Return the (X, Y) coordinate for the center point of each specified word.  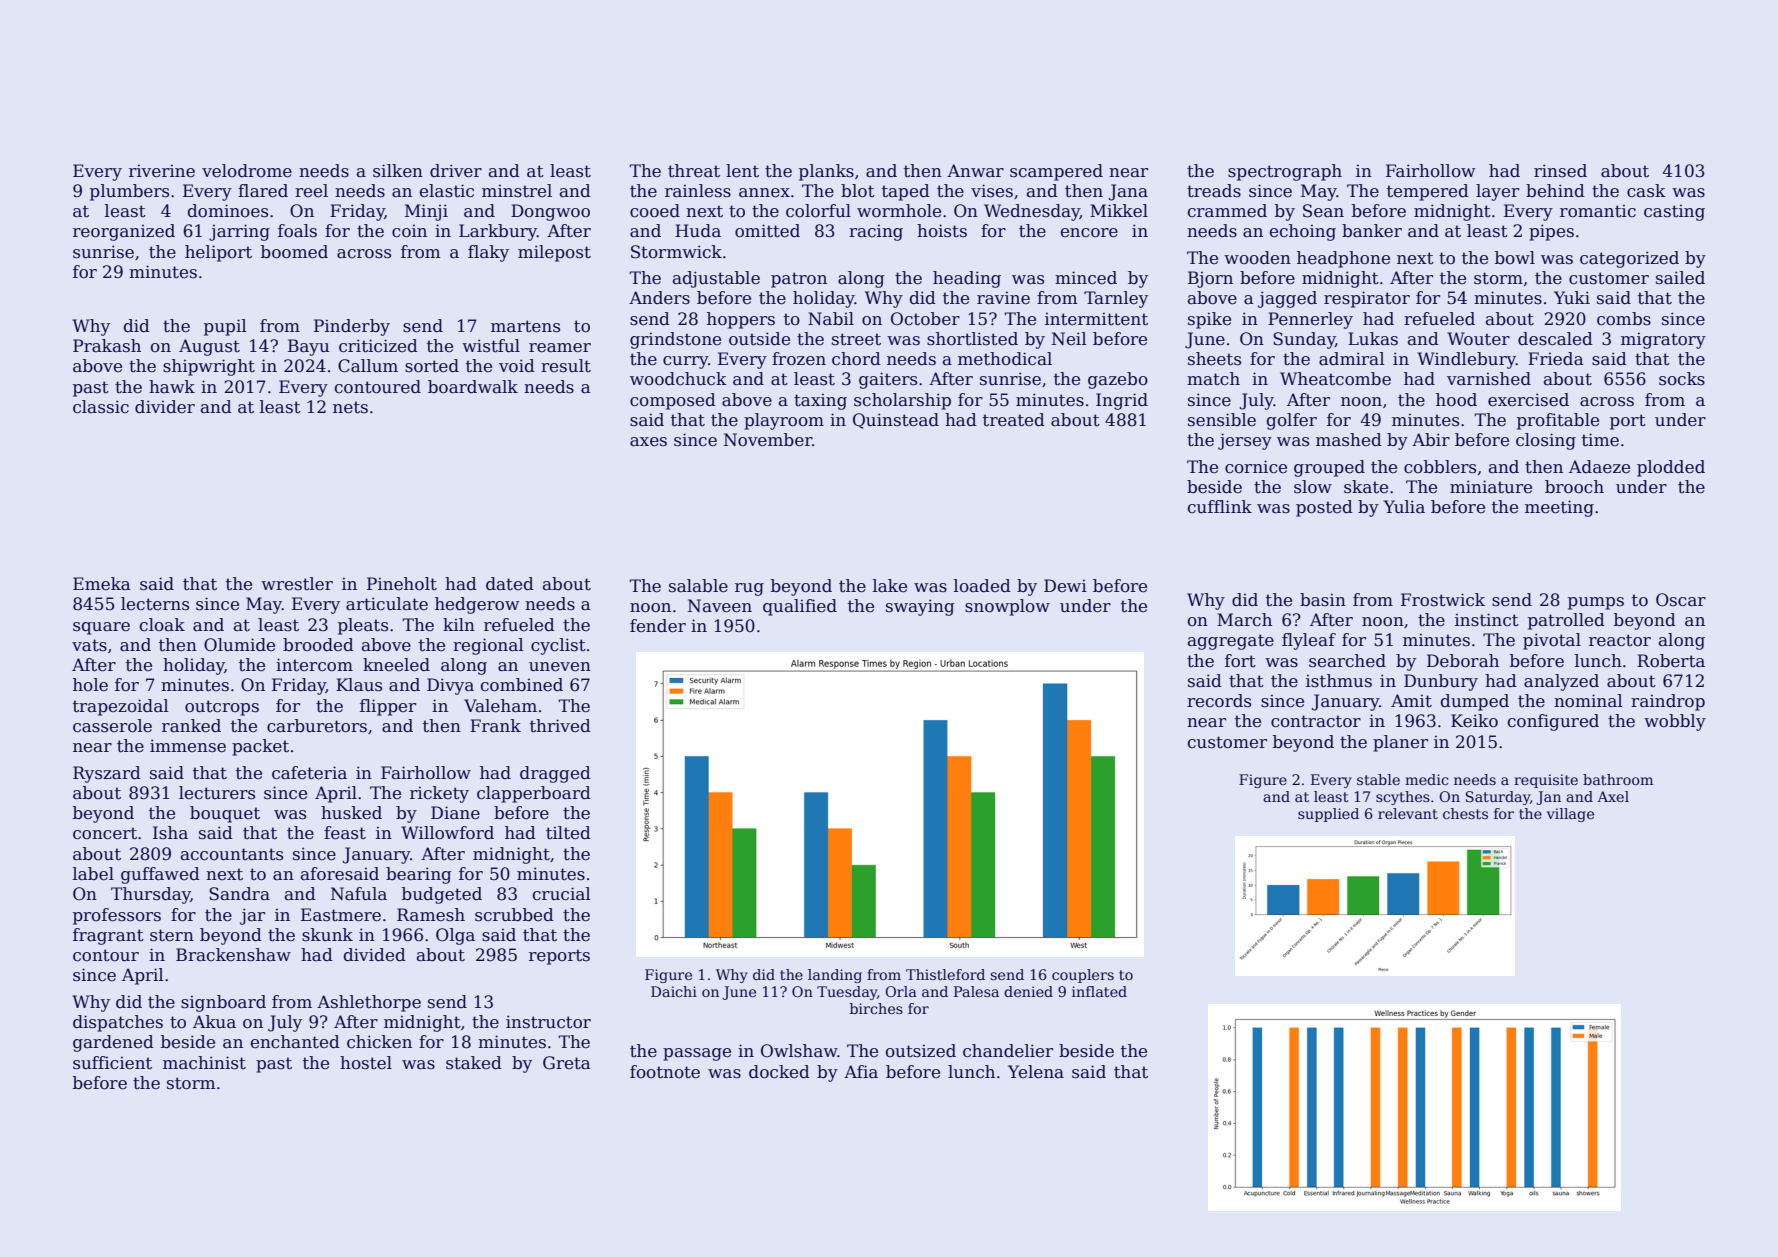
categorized (1629, 259)
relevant (1408, 813)
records (1219, 701)
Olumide (239, 645)
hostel (366, 1063)
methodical (1005, 359)
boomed (294, 252)
